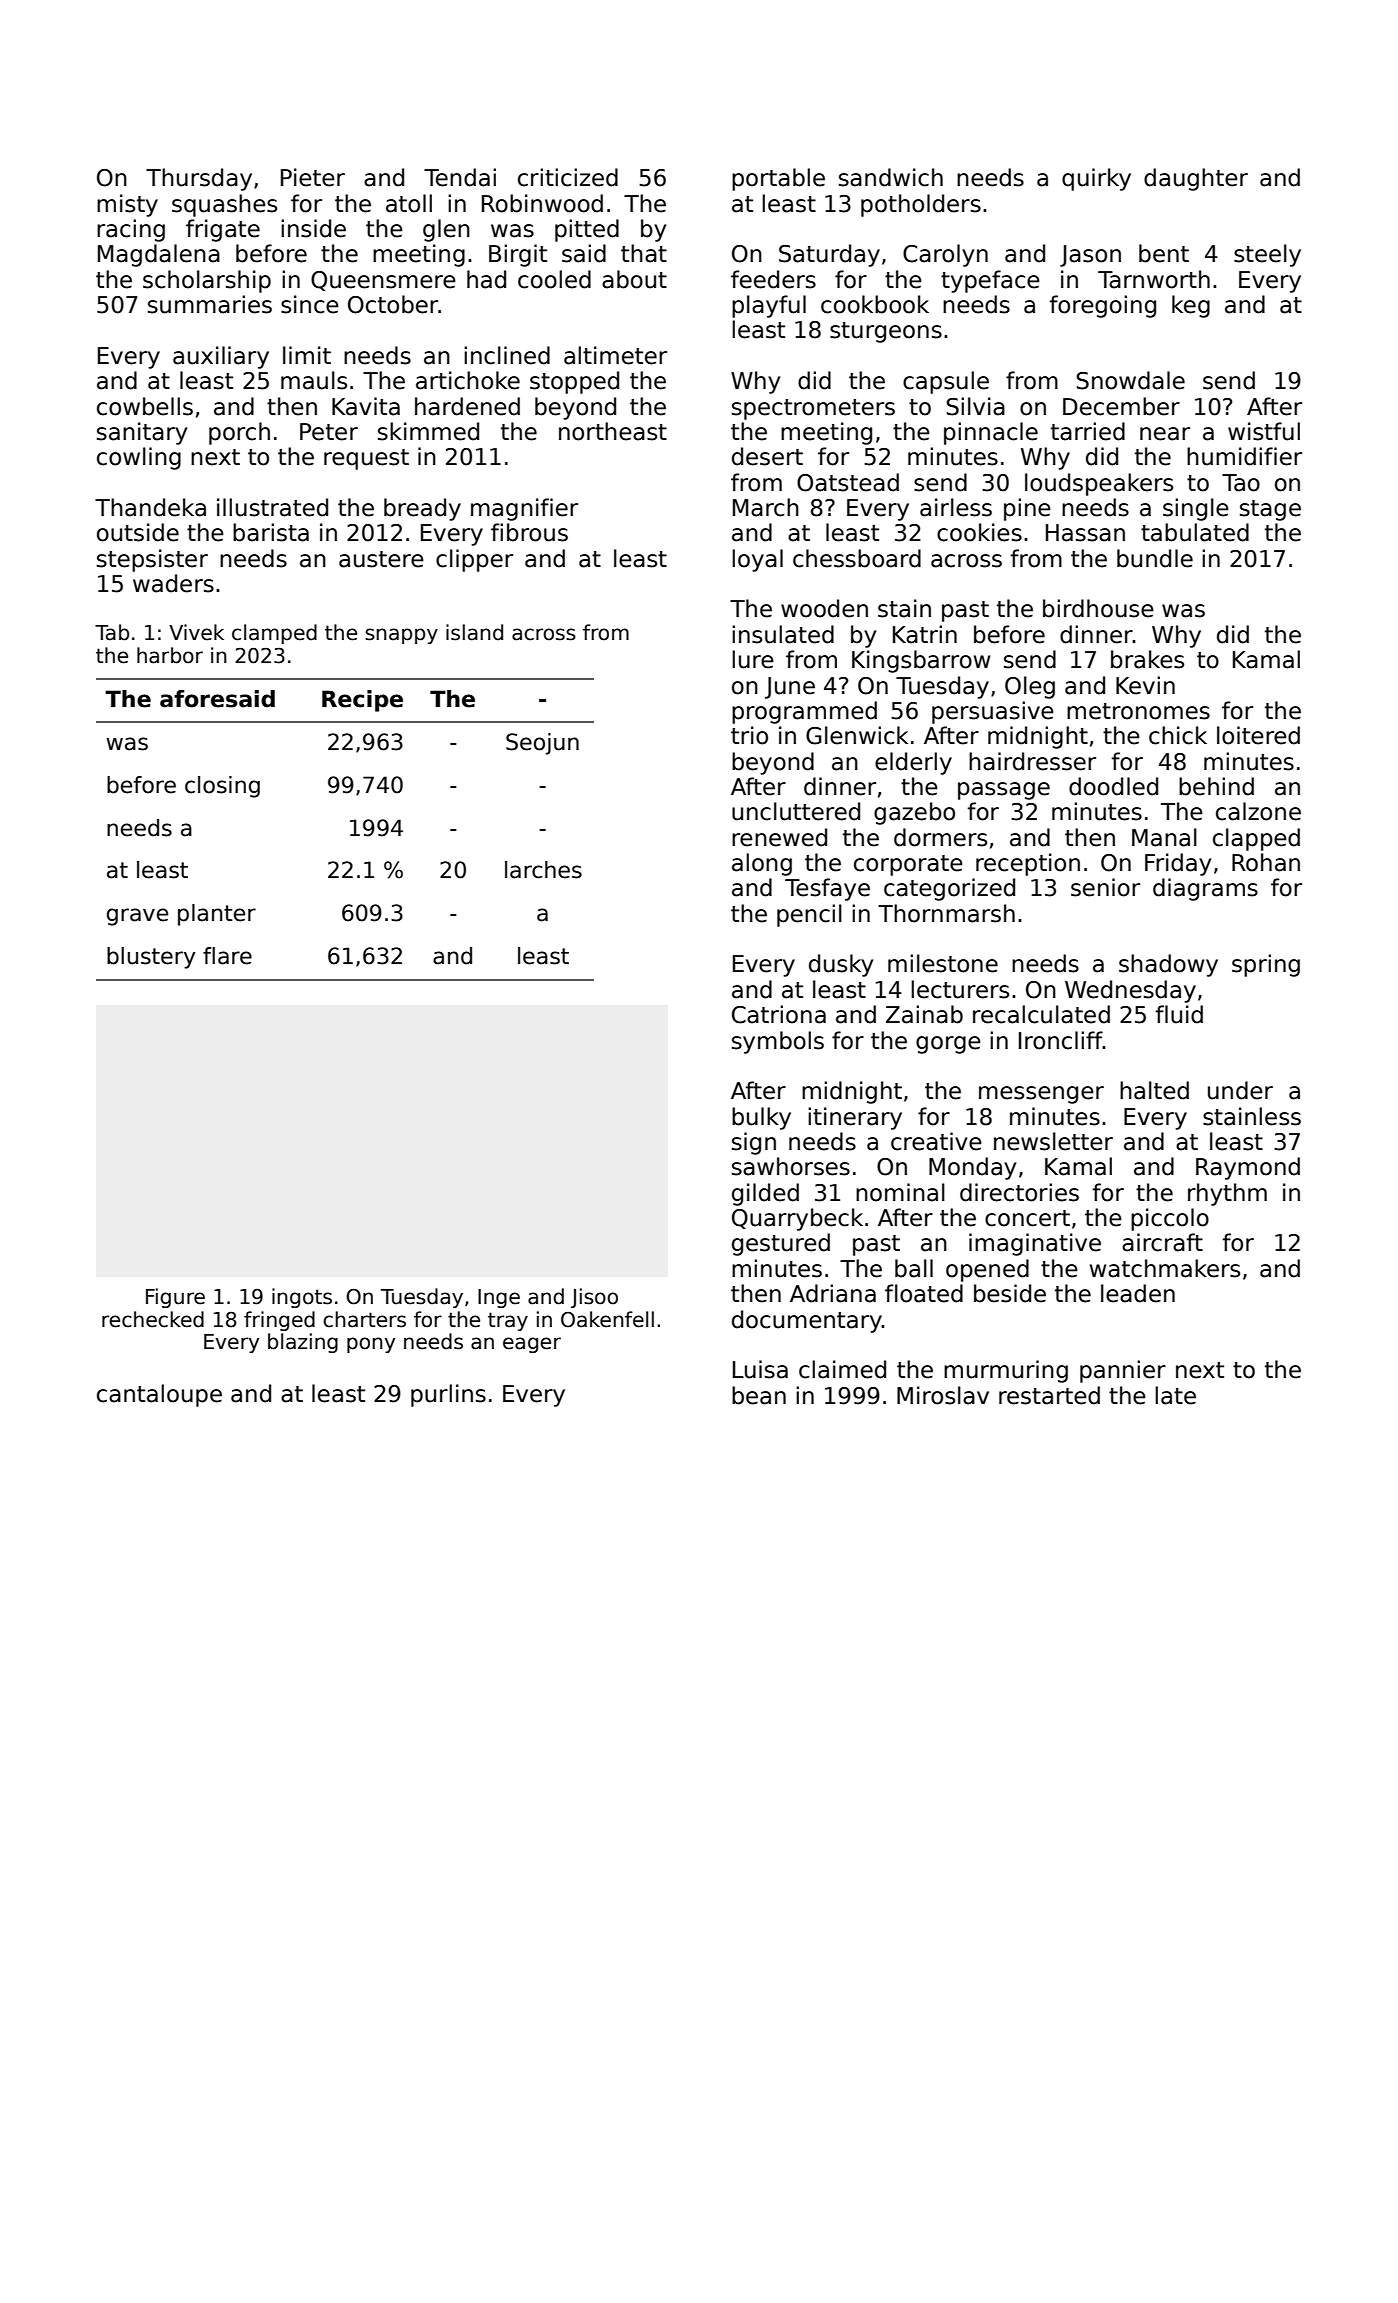 This screenshot has width=1398, height=2303. Describe the element at coordinates (948, 1045) in the screenshot. I see `gorge` at that location.
